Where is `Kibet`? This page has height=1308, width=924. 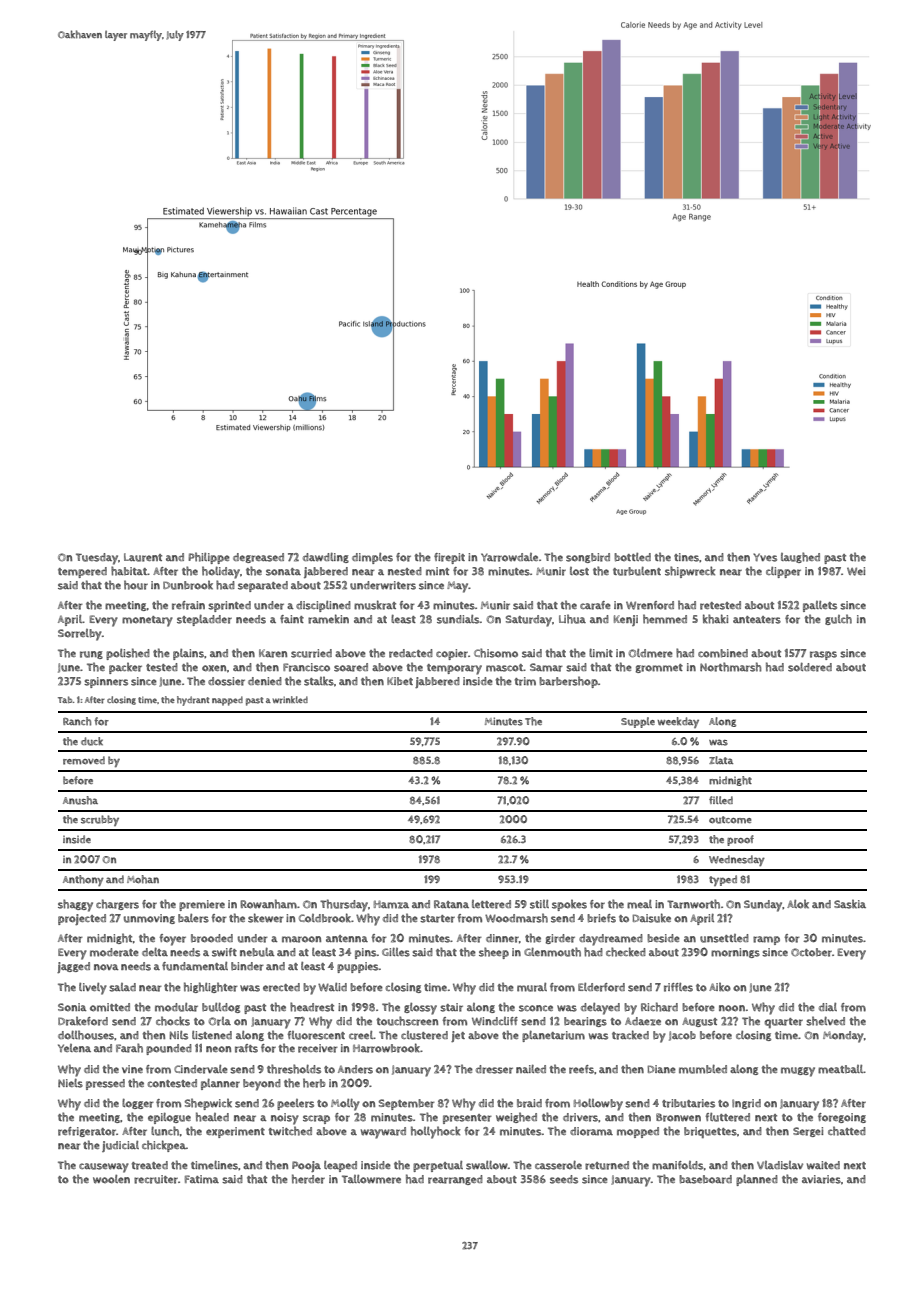
Kibet is located at coordinates (400, 681).
